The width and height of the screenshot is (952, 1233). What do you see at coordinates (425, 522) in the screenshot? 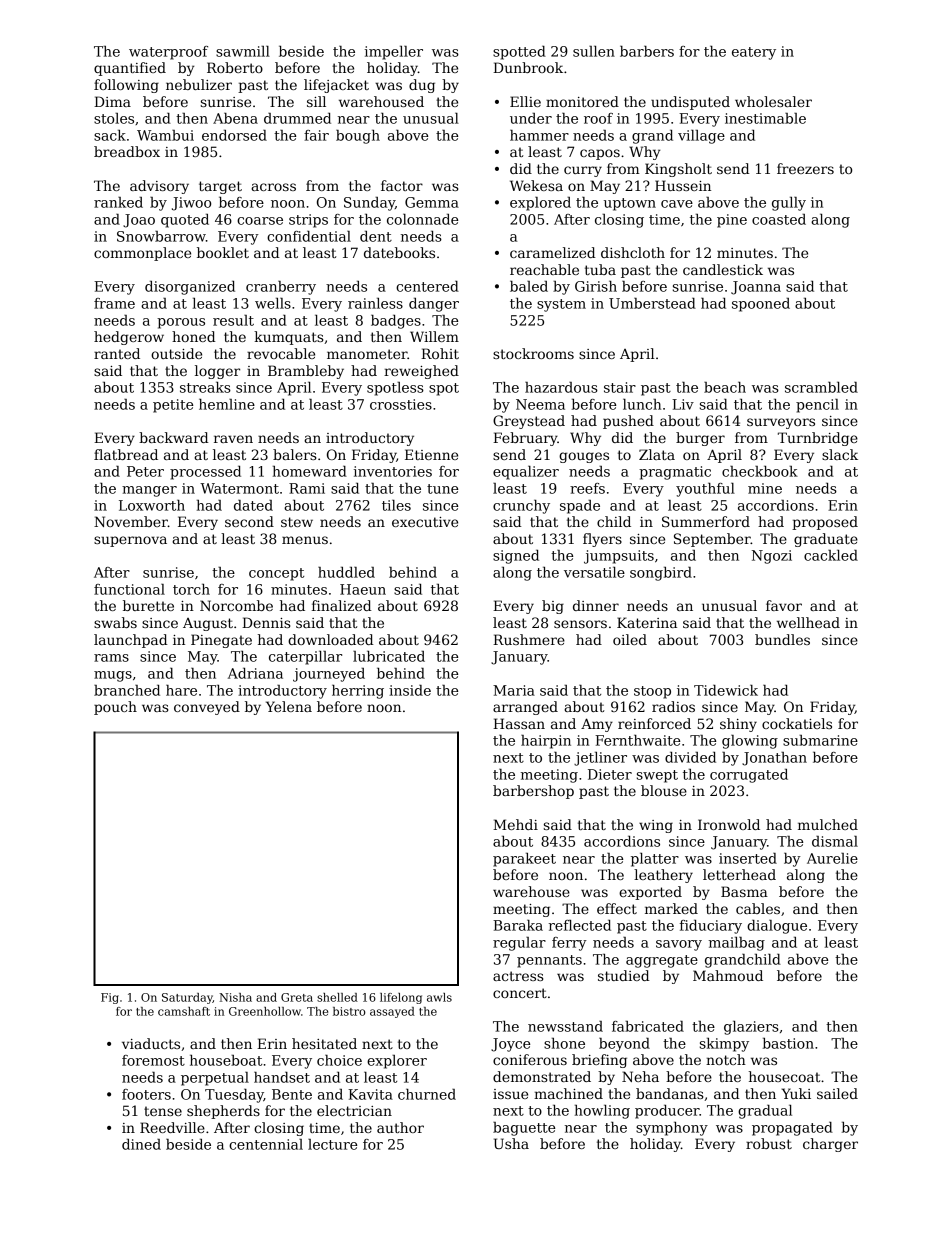
I see `executive` at bounding box center [425, 522].
